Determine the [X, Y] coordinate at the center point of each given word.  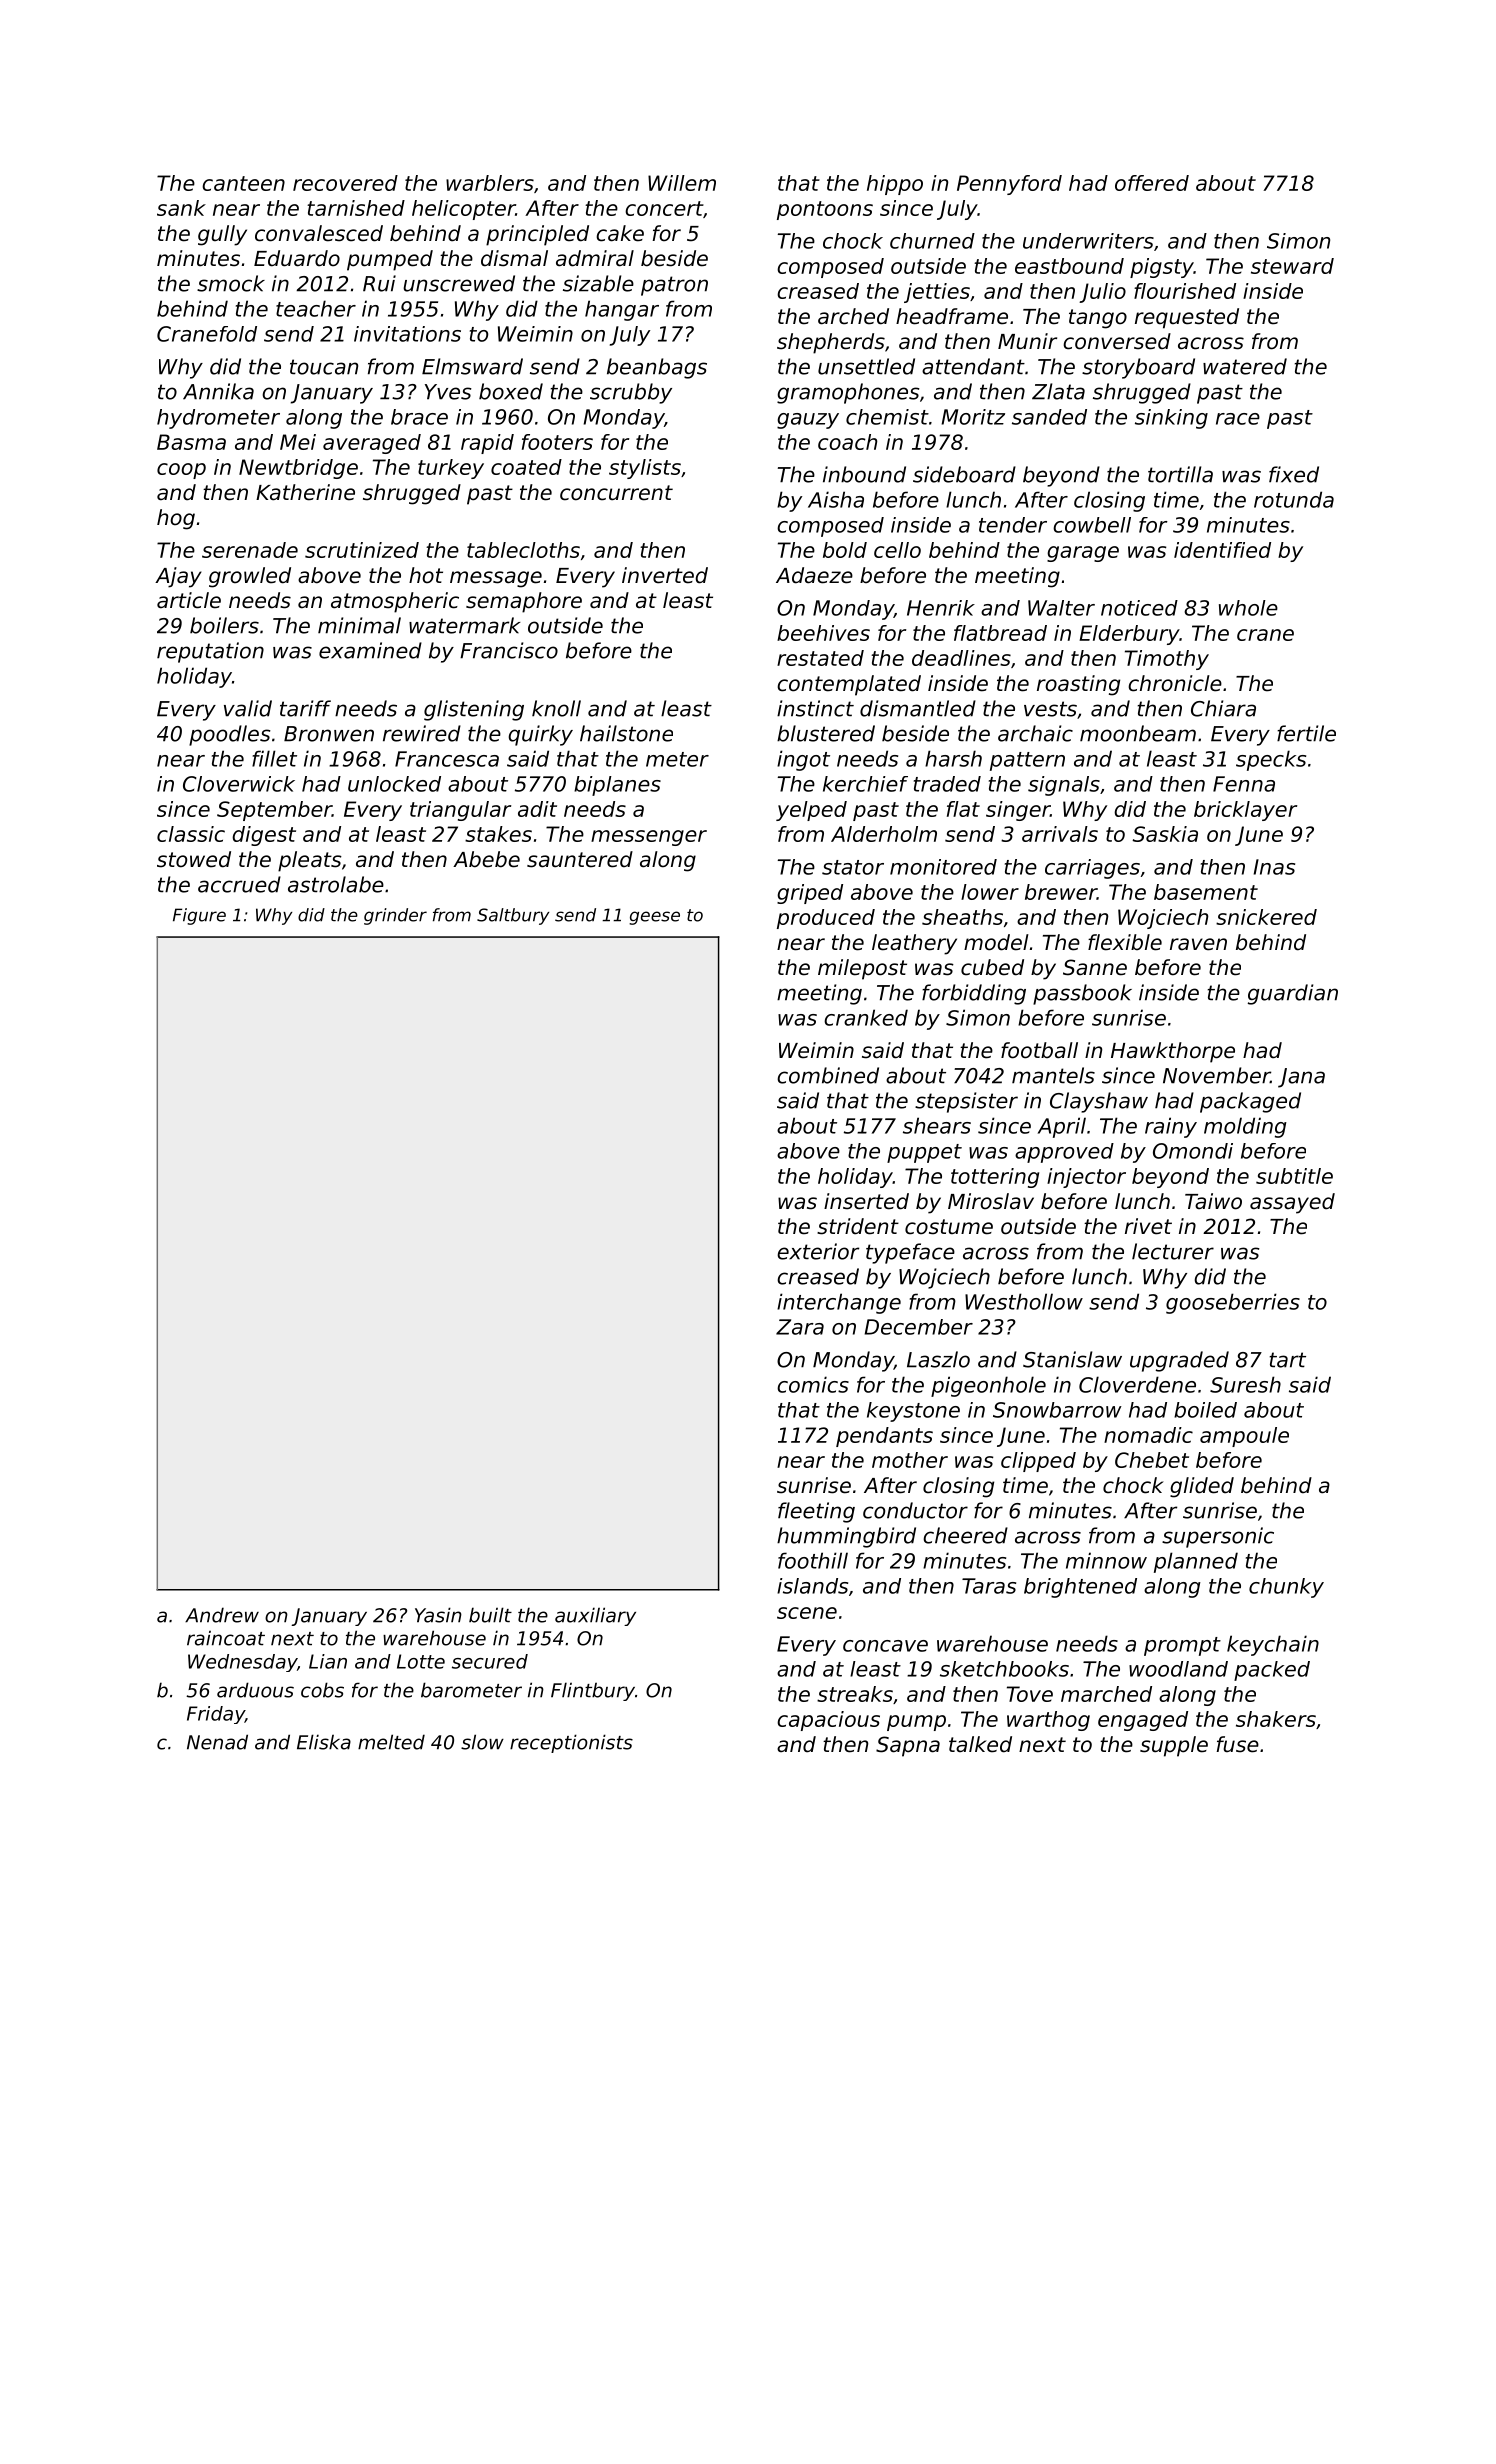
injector [1086, 1178]
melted [391, 1742]
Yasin [438, 1615]
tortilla [1180, 474]
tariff [305, 708]
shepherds [831, 343]
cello [897, 550]
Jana [1301, 1078]
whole [1248, 608]
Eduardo [297, 258]
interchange [839, 1303]
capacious [828, 1721]
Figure [199, 916]
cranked [866, 1017]
